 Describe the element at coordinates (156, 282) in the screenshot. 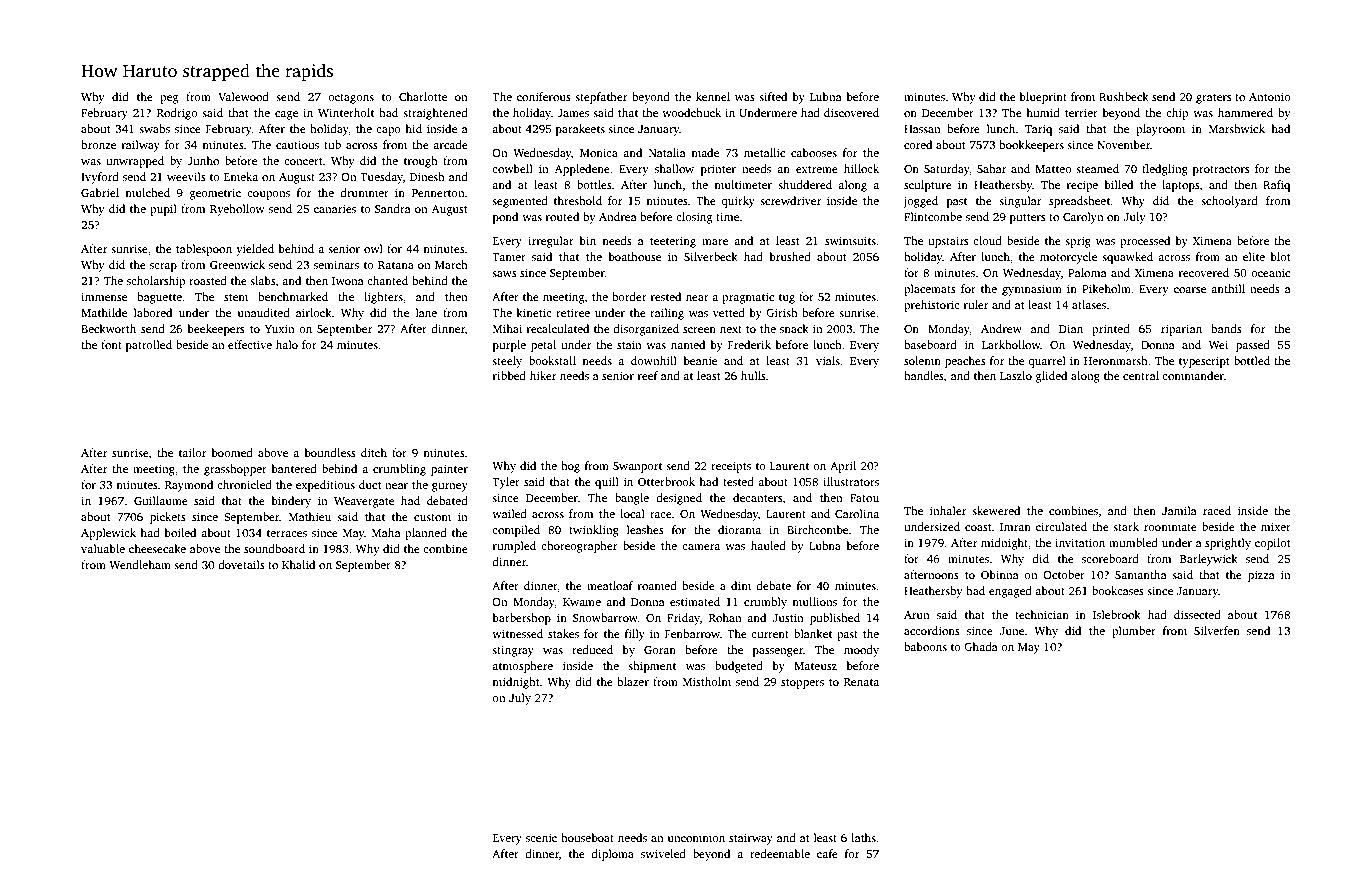

I see `scholarship` at that location.
